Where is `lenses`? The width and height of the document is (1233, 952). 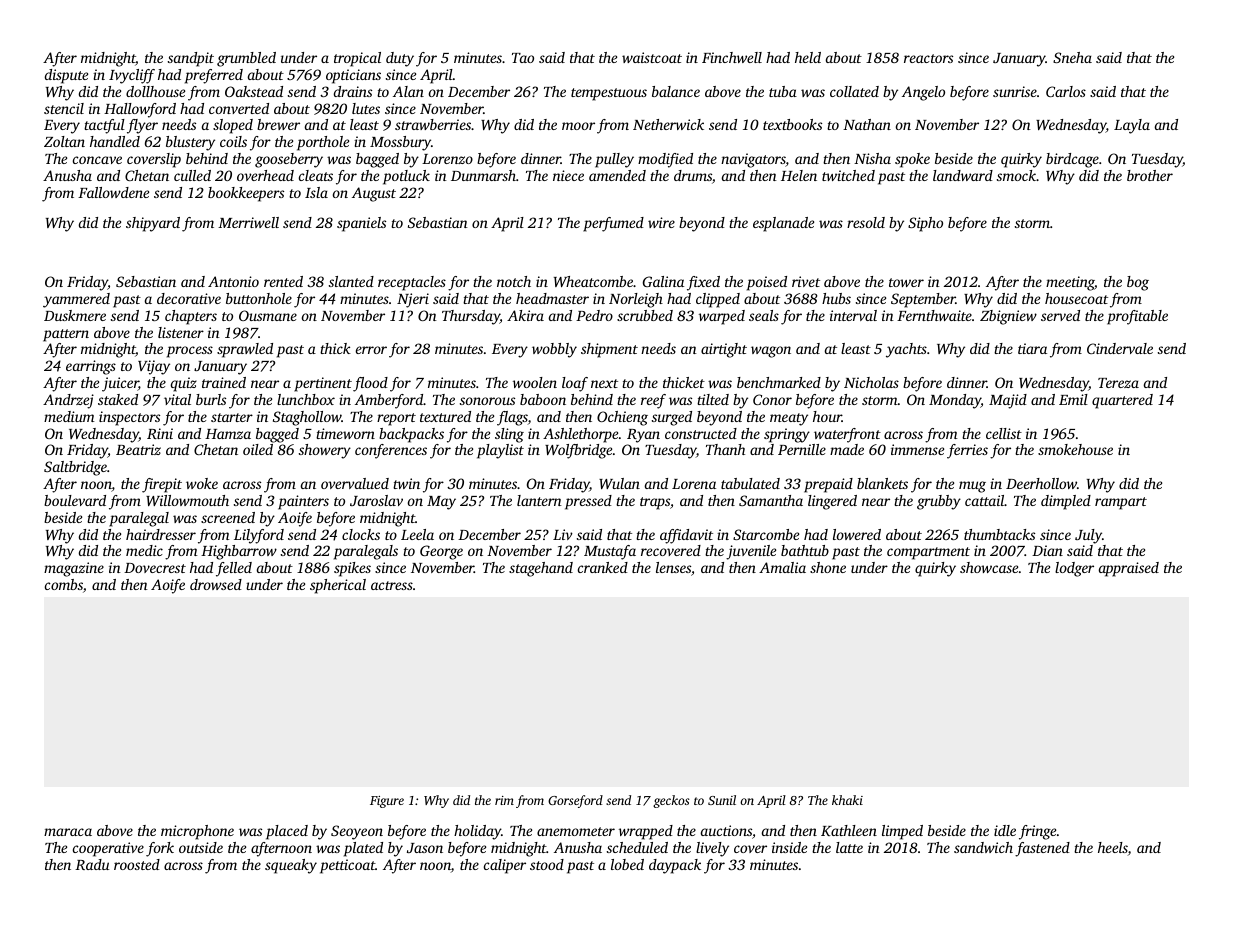 lenses is located at coordinates (673, 567).
